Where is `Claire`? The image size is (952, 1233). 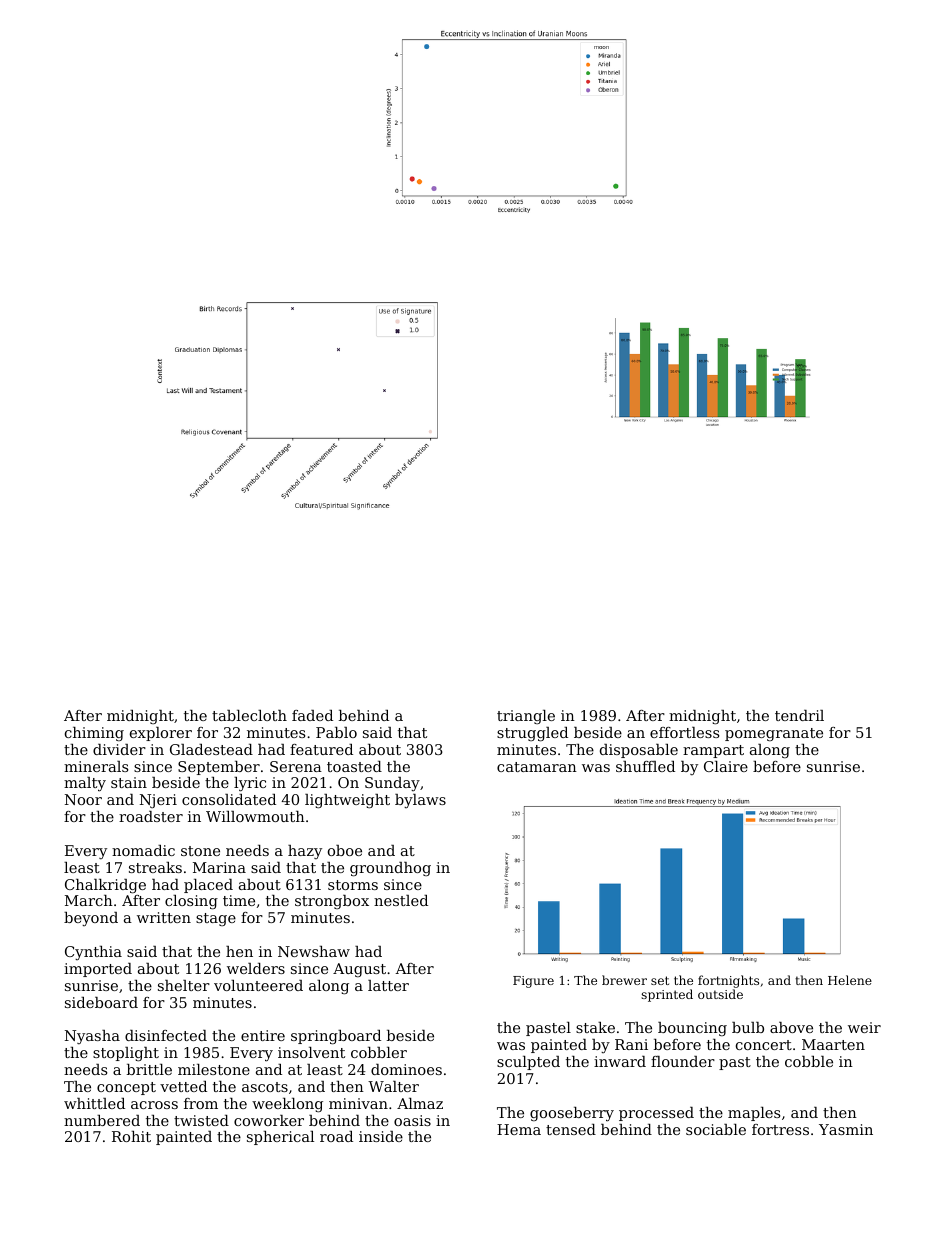
Claire is located at coordinates (726, 766).
